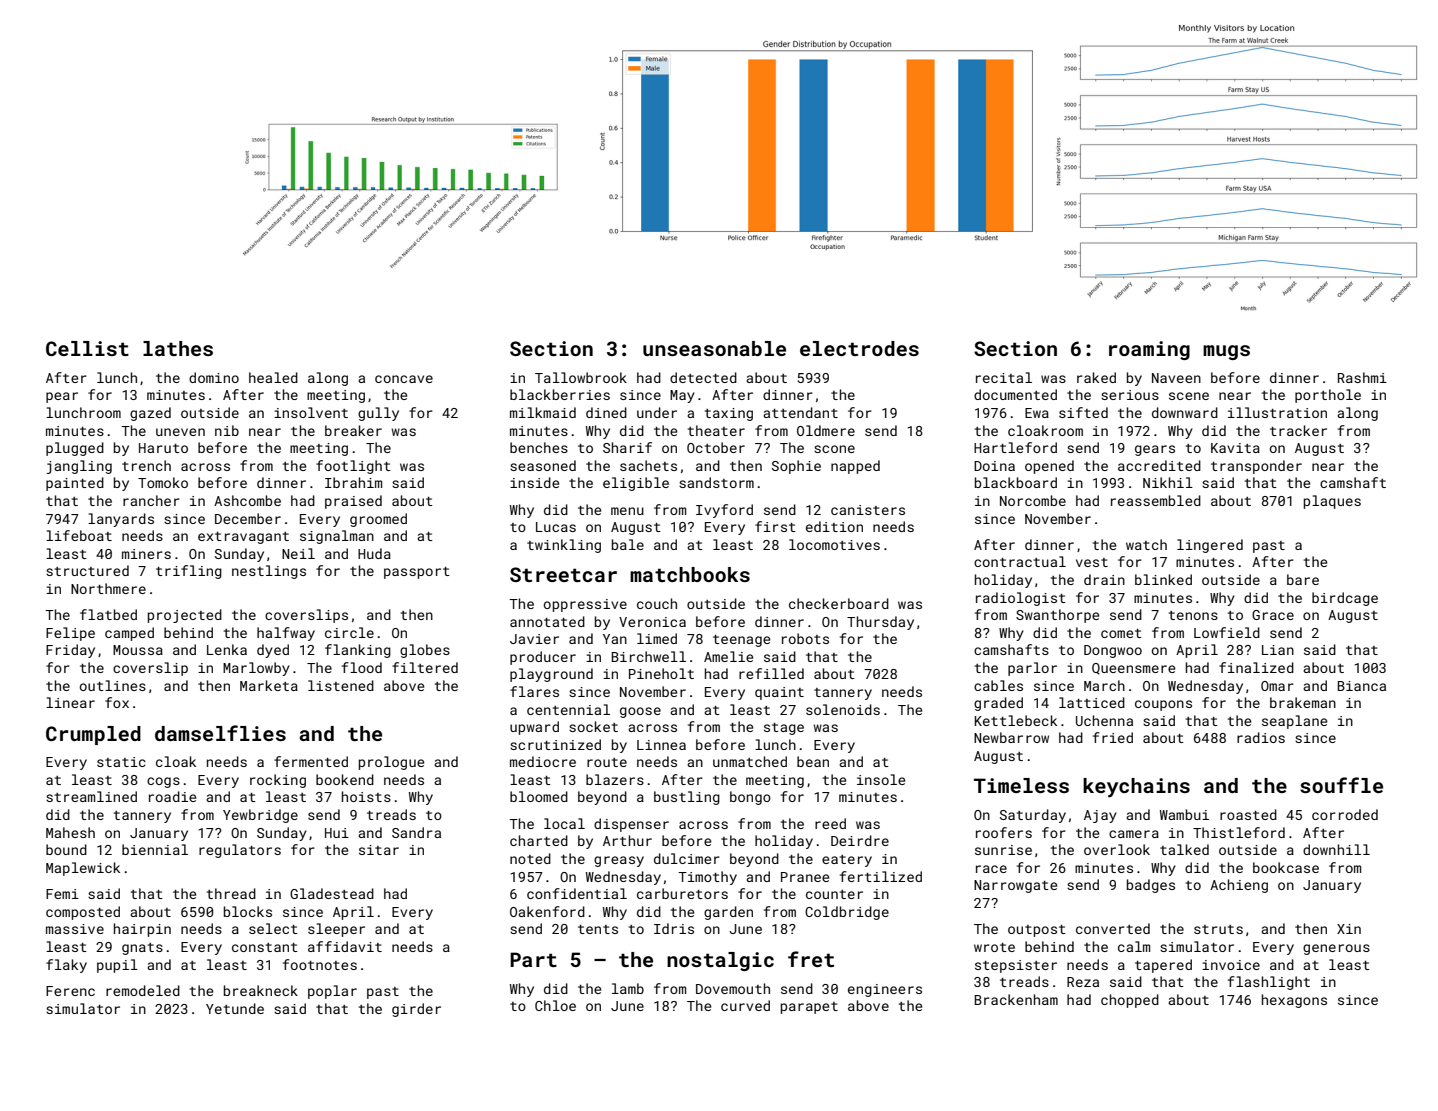  What do you see at coordinates (1130, 1001) in the screenshot?
I see `chopped` at bounding box center [1130, 1001].
